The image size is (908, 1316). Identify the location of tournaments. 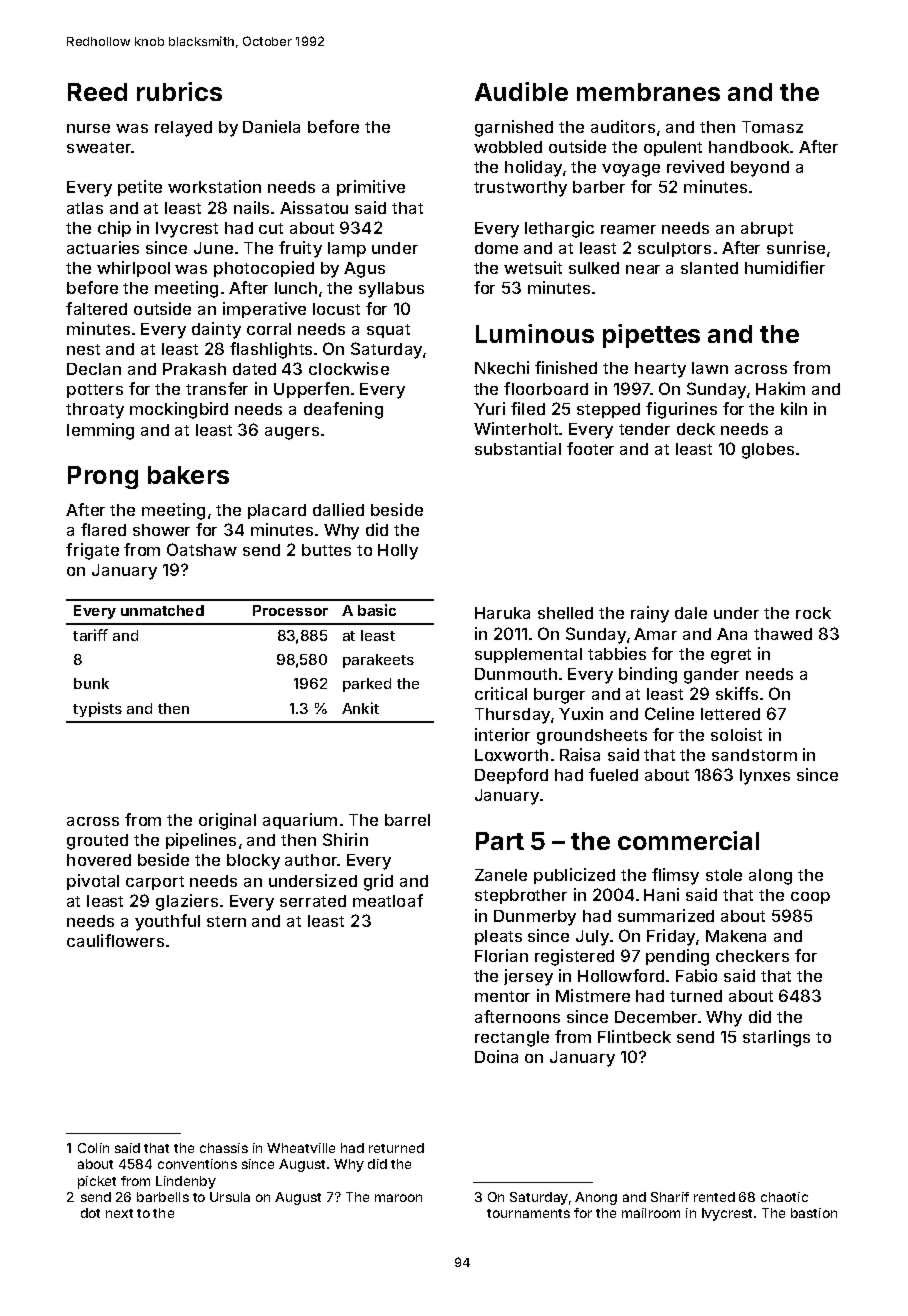
(528, 1213).
